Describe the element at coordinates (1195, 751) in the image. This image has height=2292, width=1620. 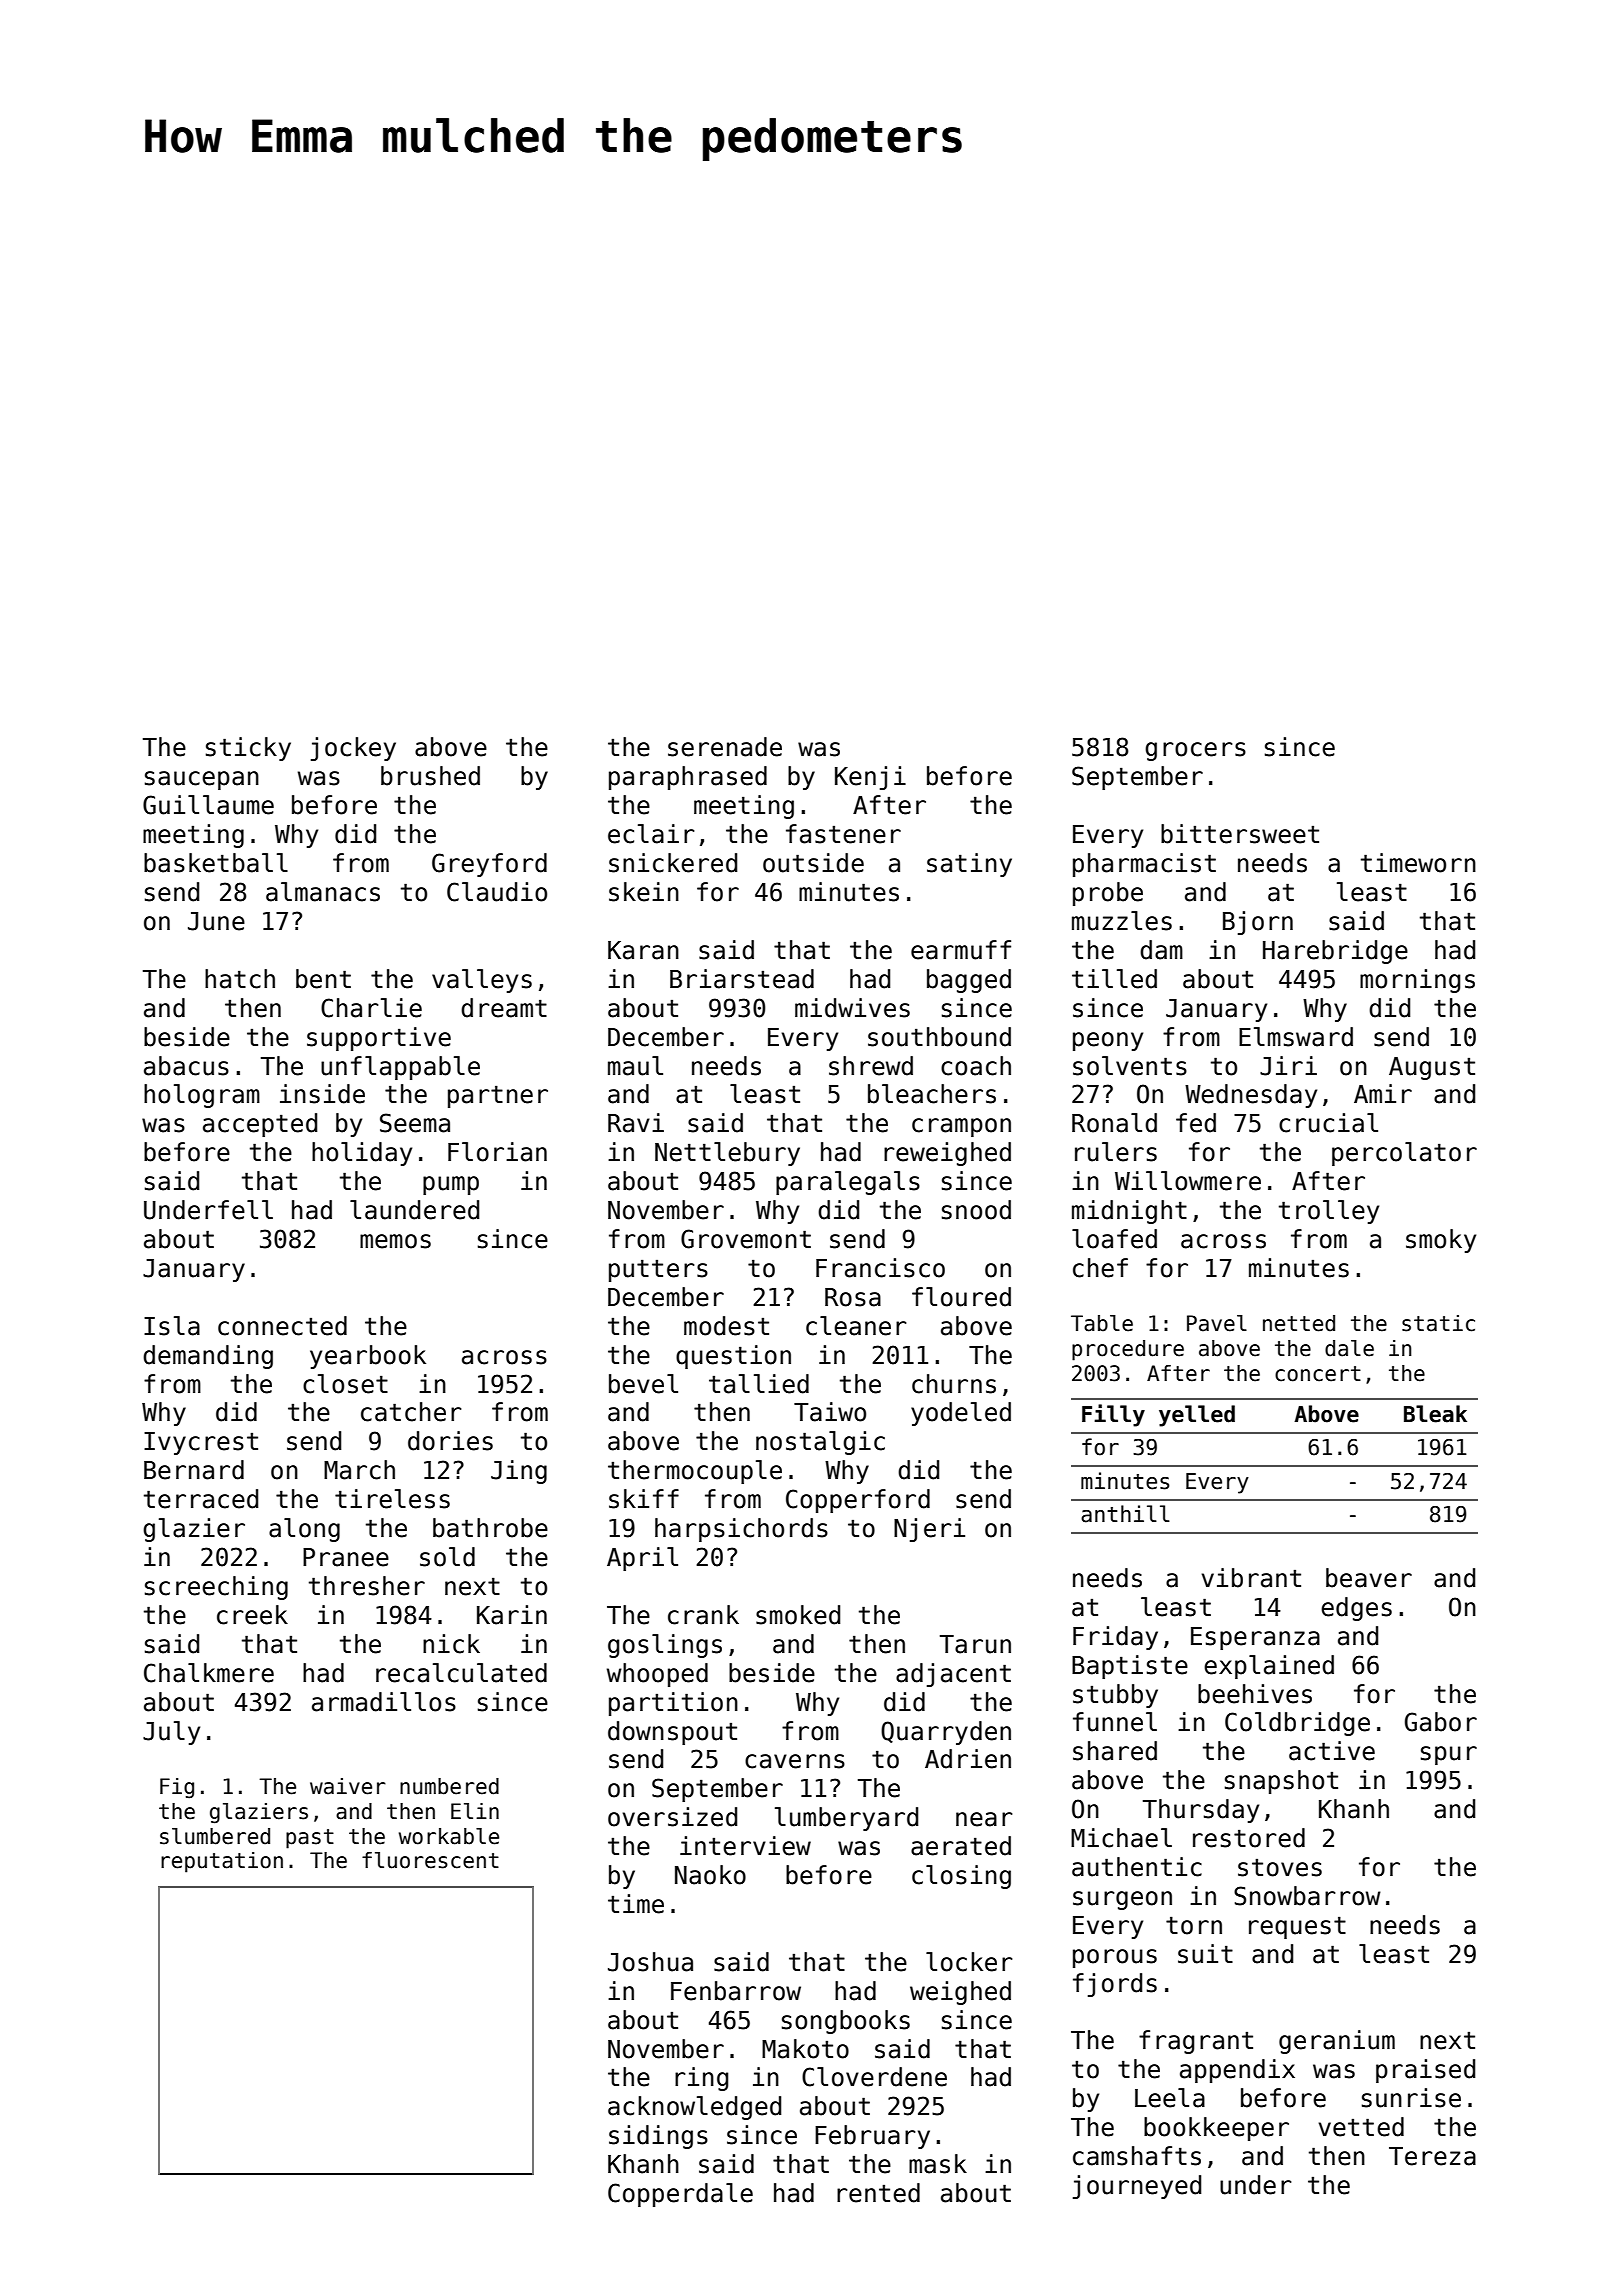
I see `grocers` at that location.
